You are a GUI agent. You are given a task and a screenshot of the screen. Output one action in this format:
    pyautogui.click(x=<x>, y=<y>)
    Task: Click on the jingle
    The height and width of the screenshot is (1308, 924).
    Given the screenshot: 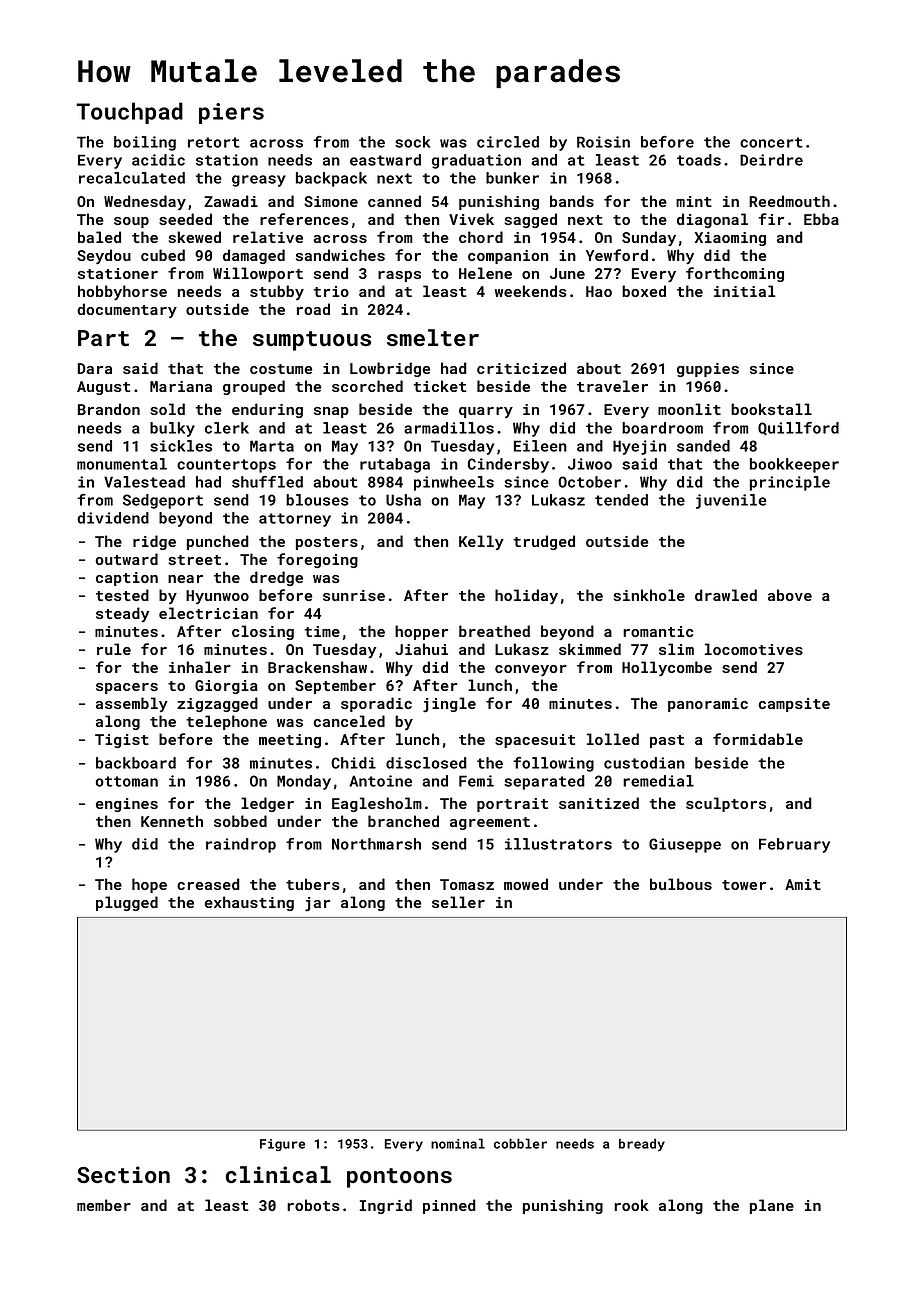 What is the action you would take?
    pyautogui.click(x=449, y=704)
